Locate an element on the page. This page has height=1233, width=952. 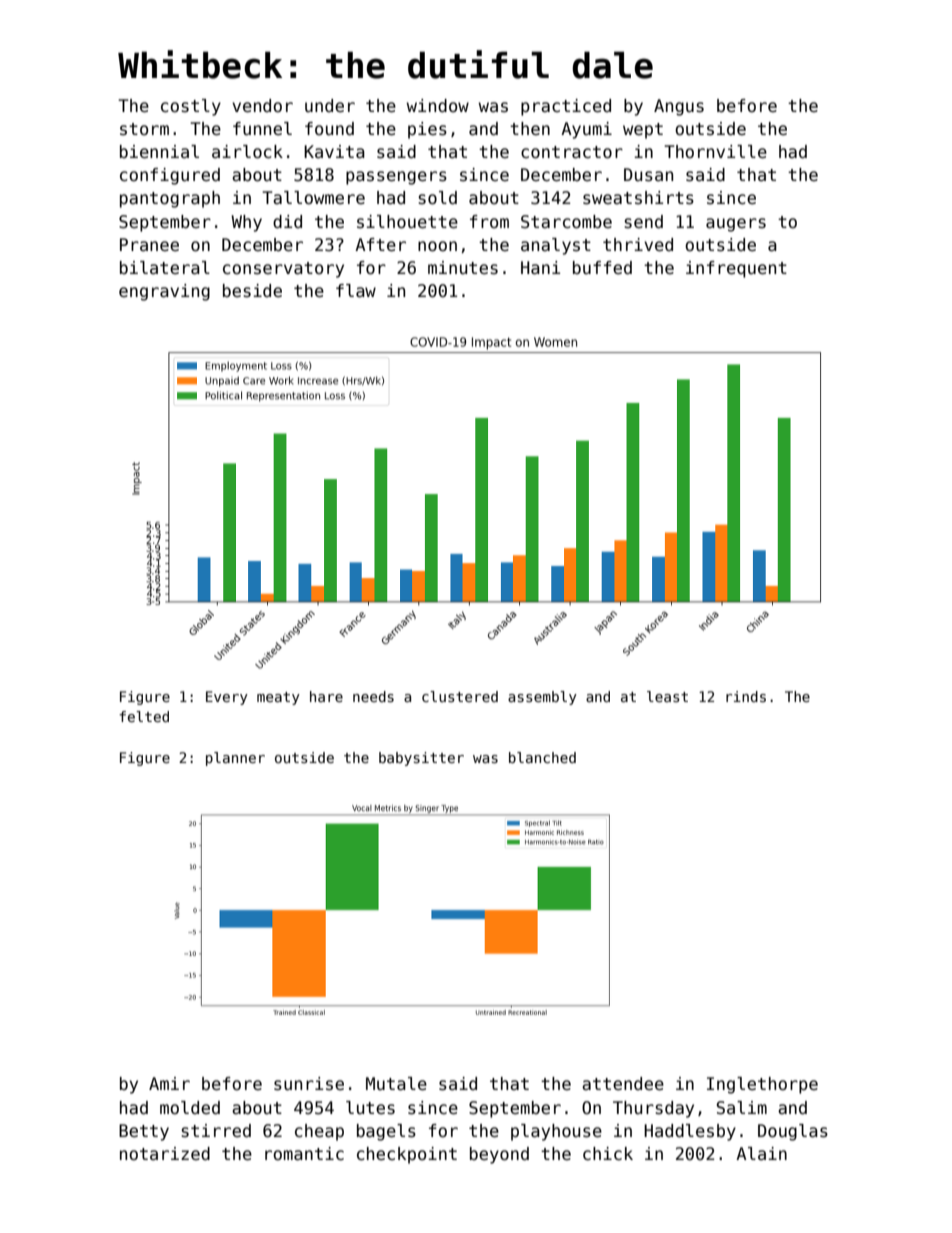
Alain is located at coordinates (761, 1154).
